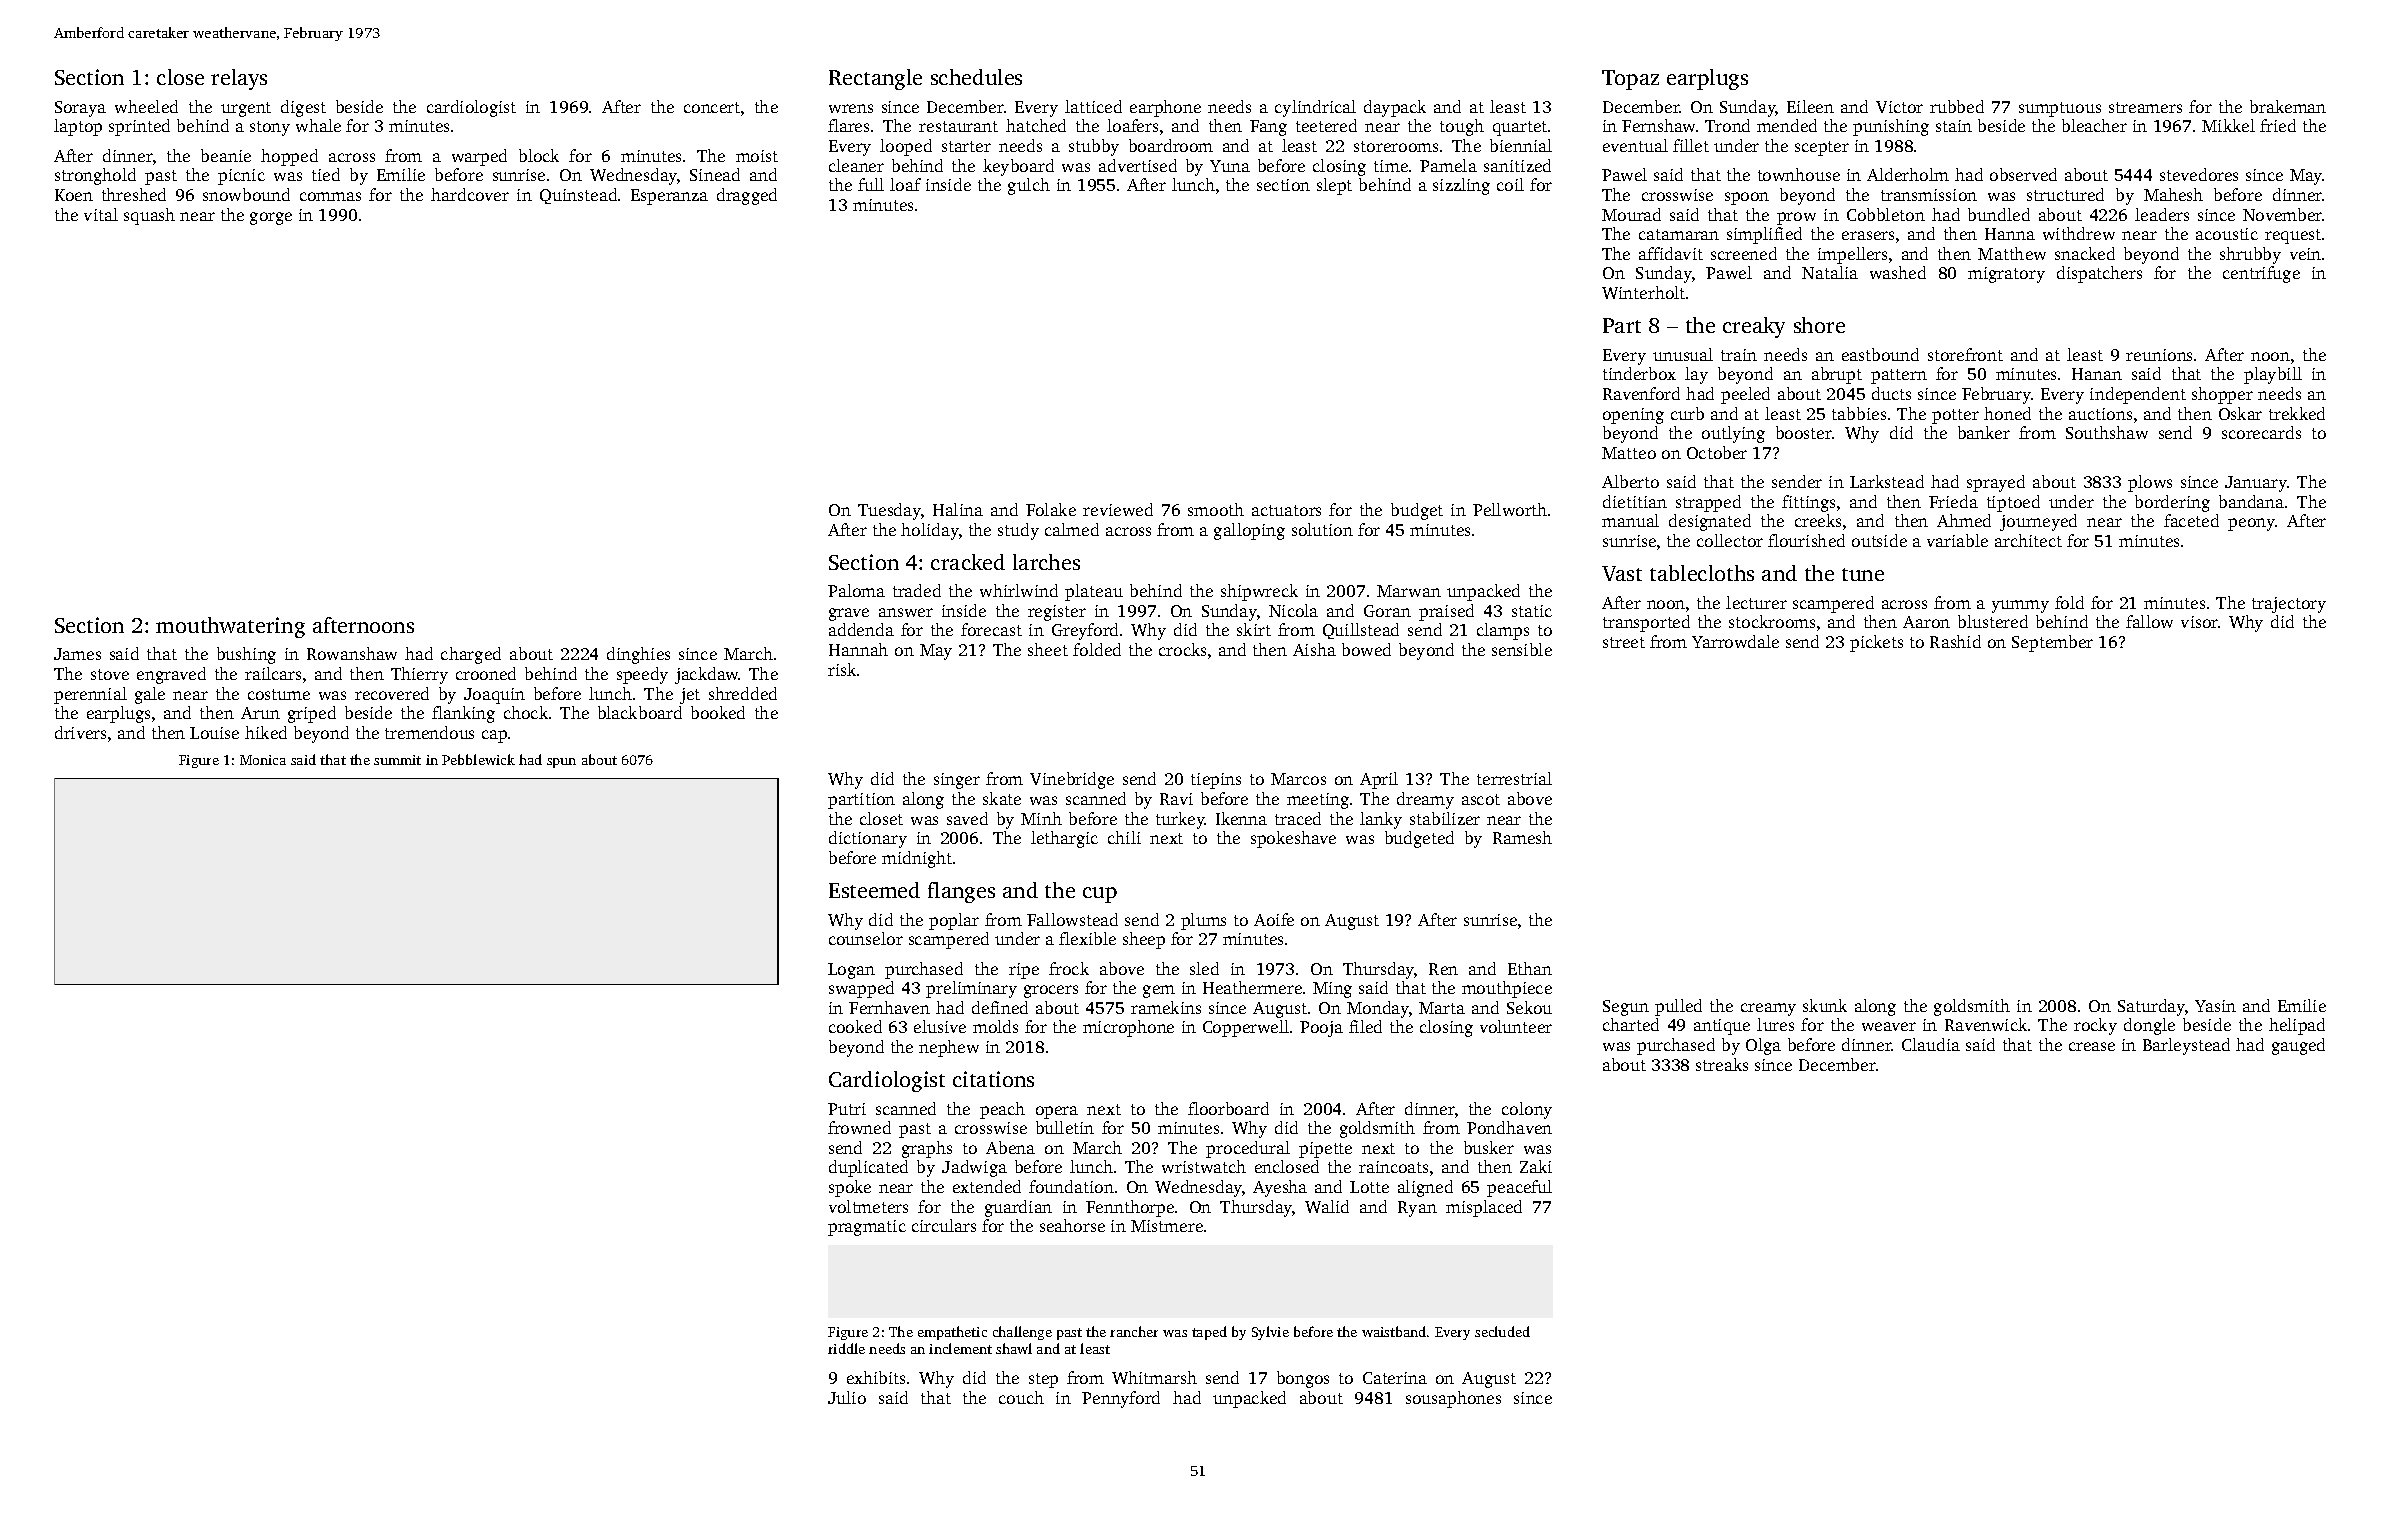  What do you see at coordinates (1334, 186) in the screenshot?
I see `slept` at bounding box center [1334, 186].
